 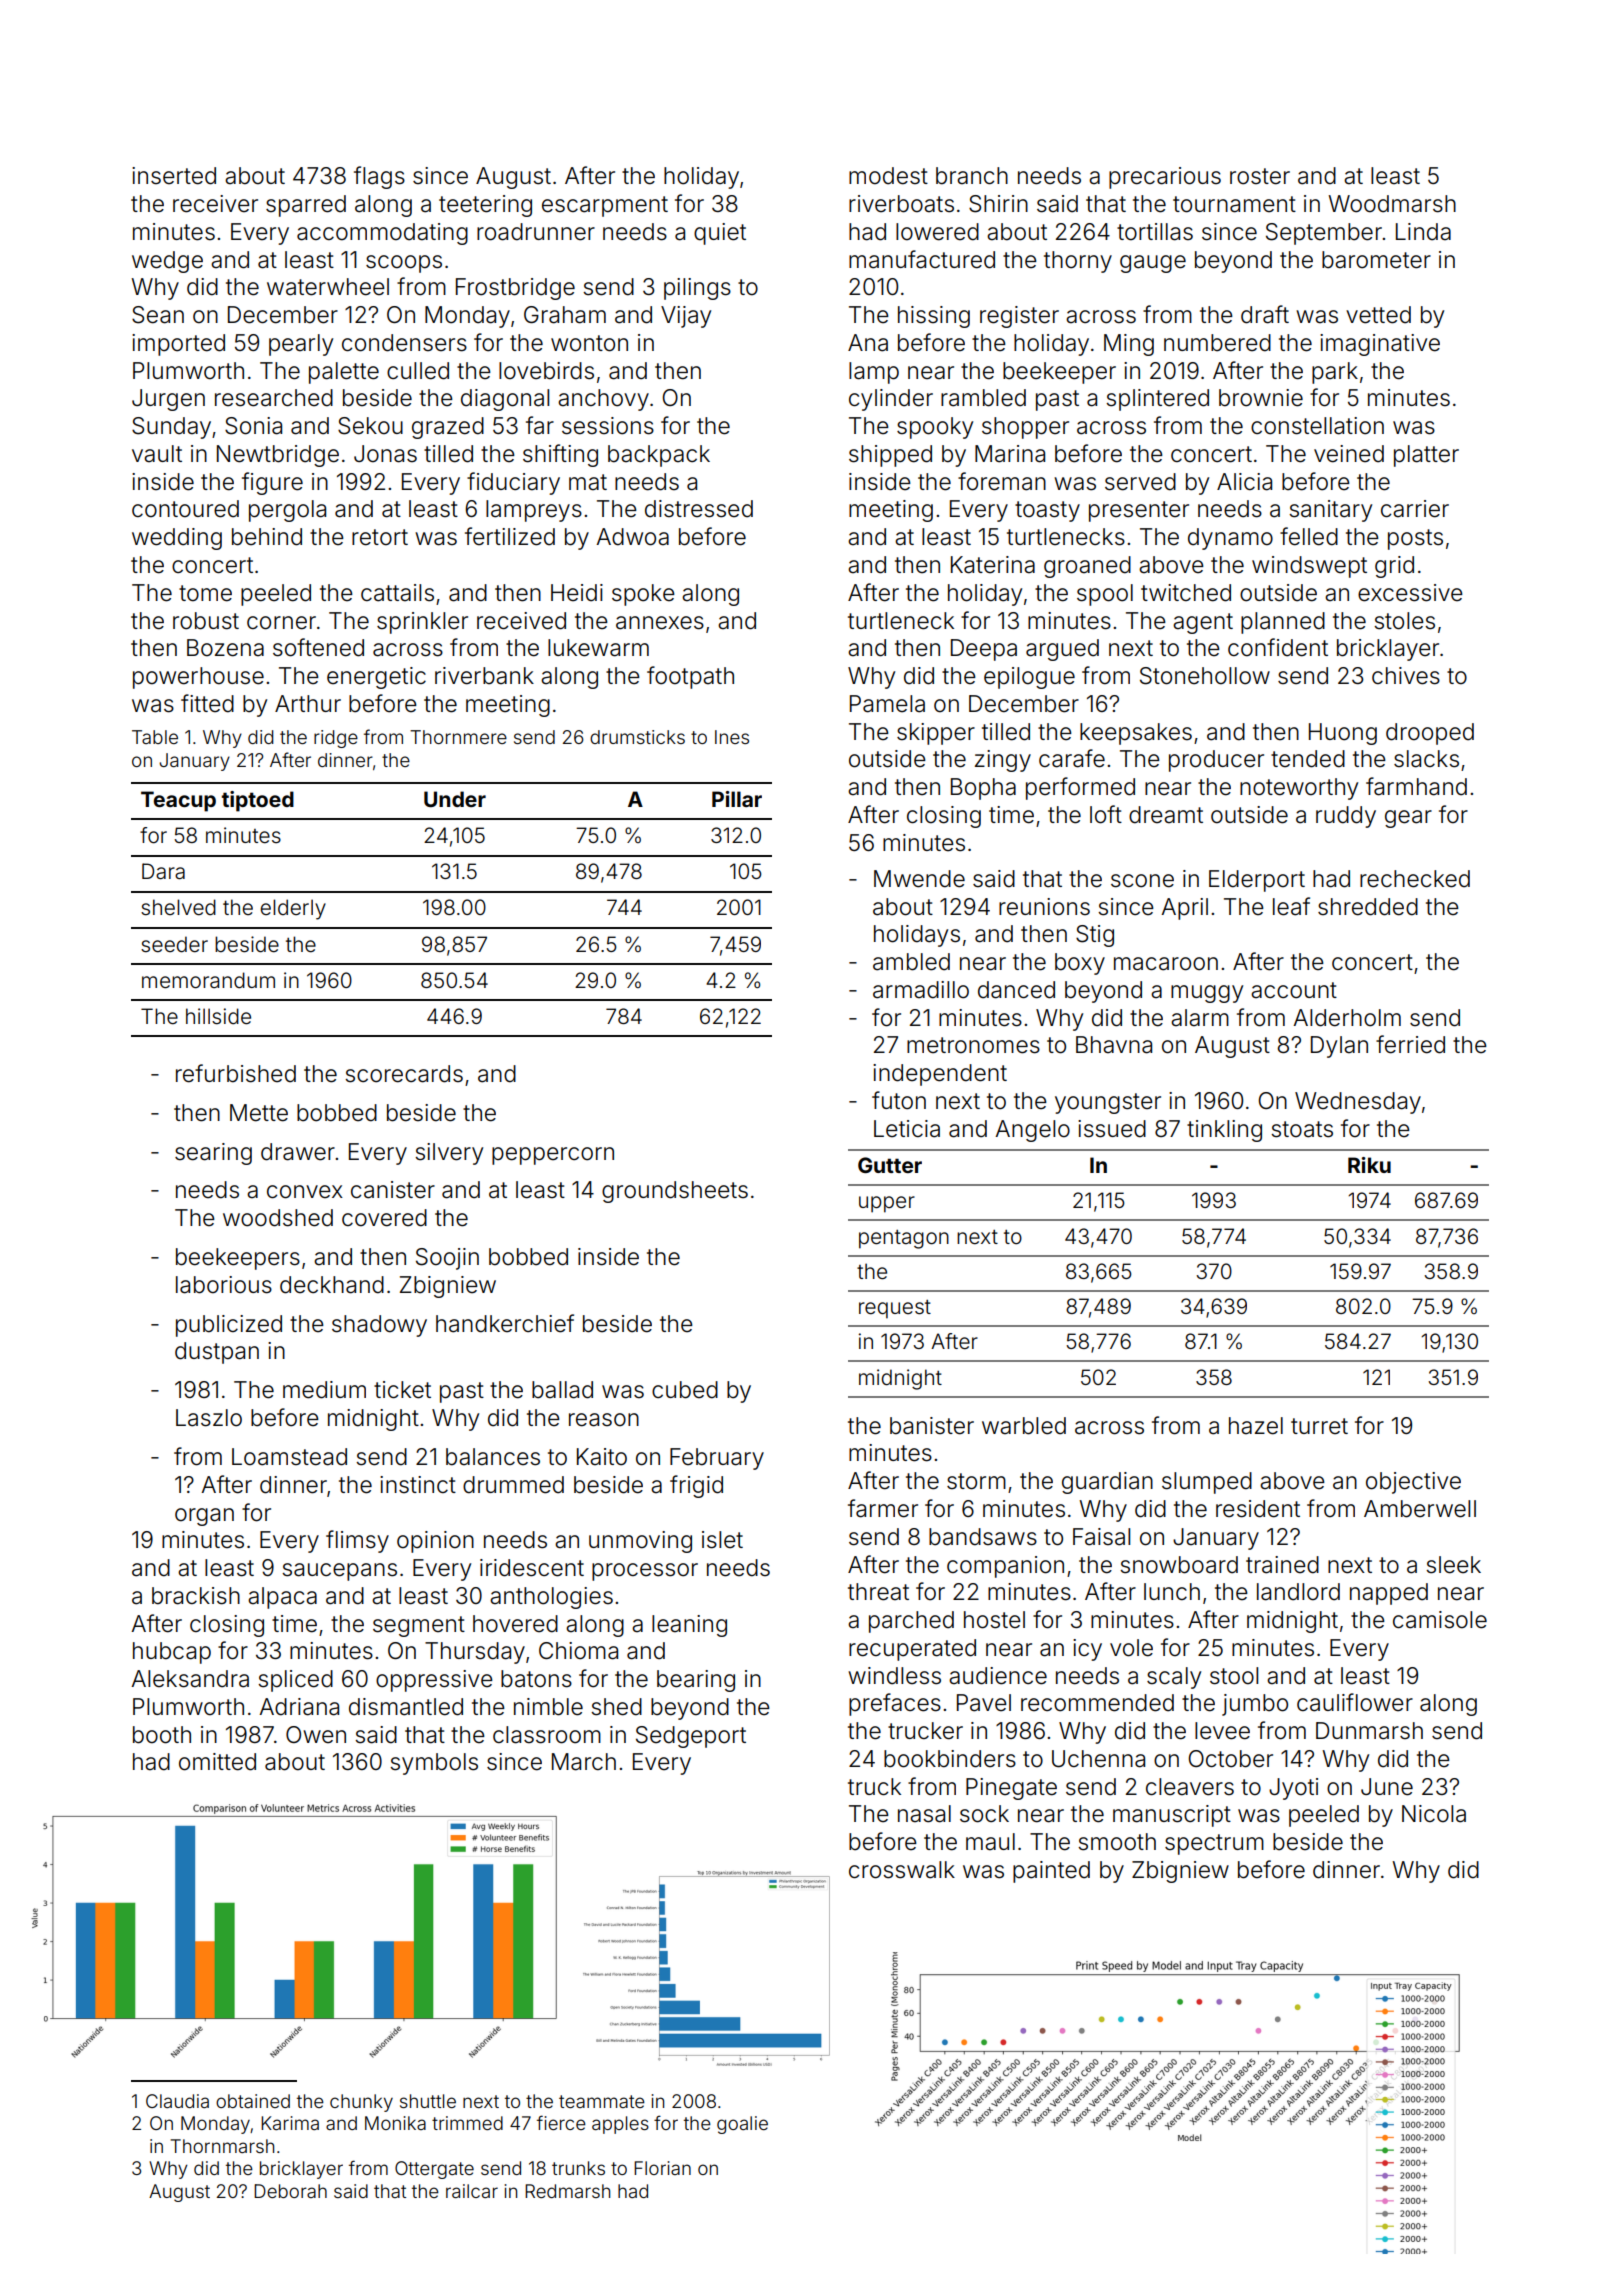 I want to click on cubed, so click(x=685, y=1390).
